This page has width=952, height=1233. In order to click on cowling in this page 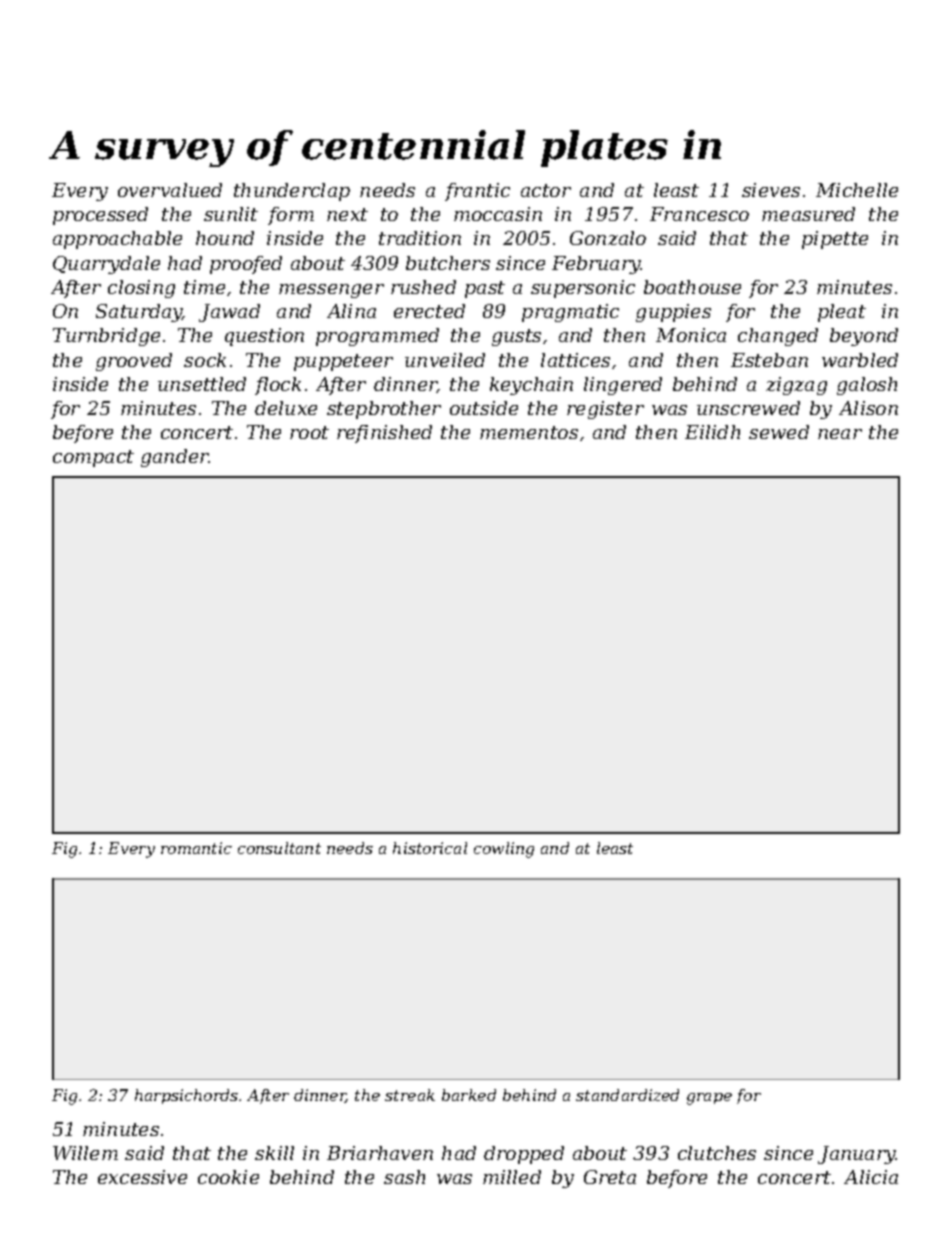, I will do `click(504, 850)`.
